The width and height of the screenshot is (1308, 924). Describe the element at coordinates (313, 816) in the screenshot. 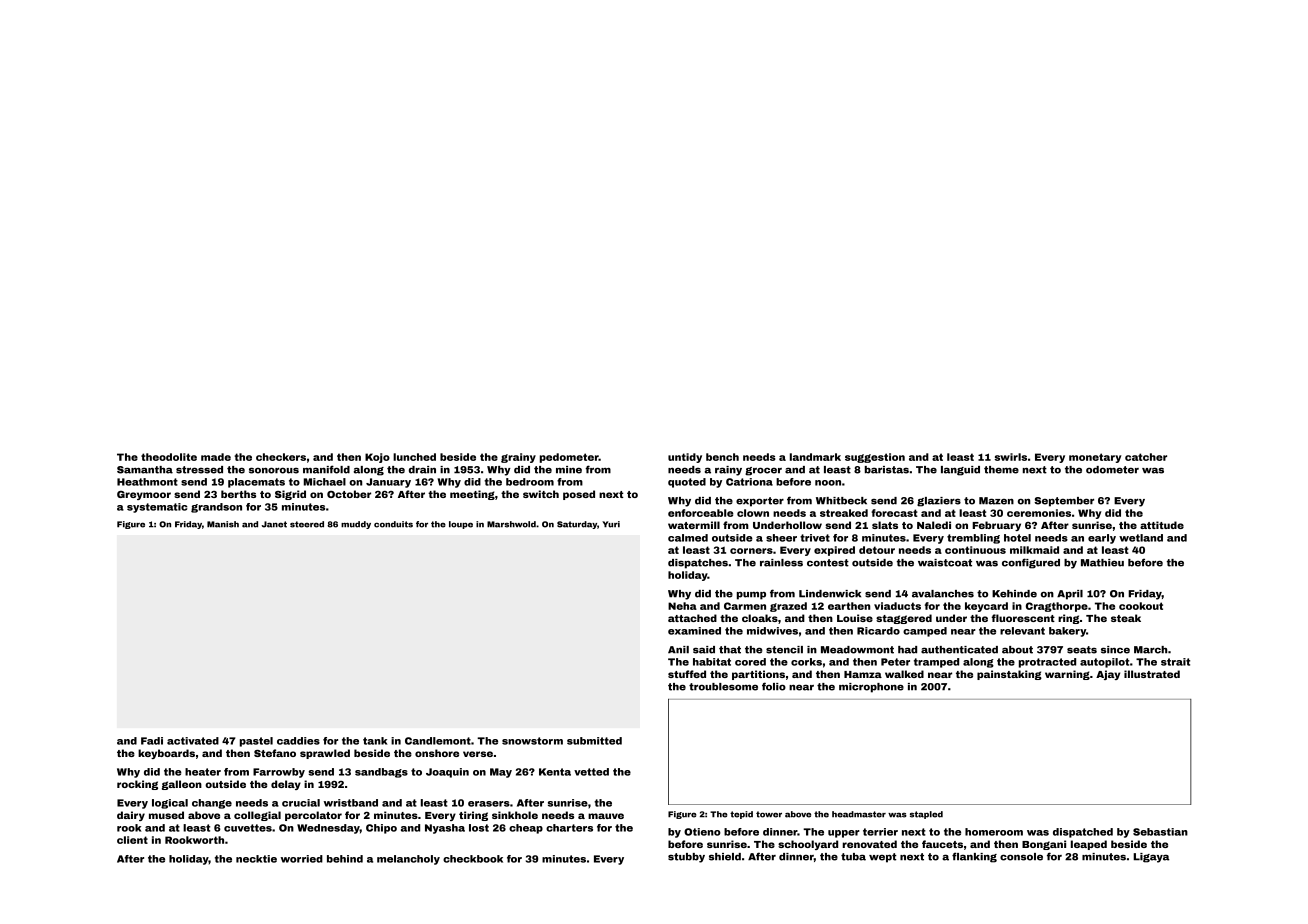

I see `percolator` at that location.
